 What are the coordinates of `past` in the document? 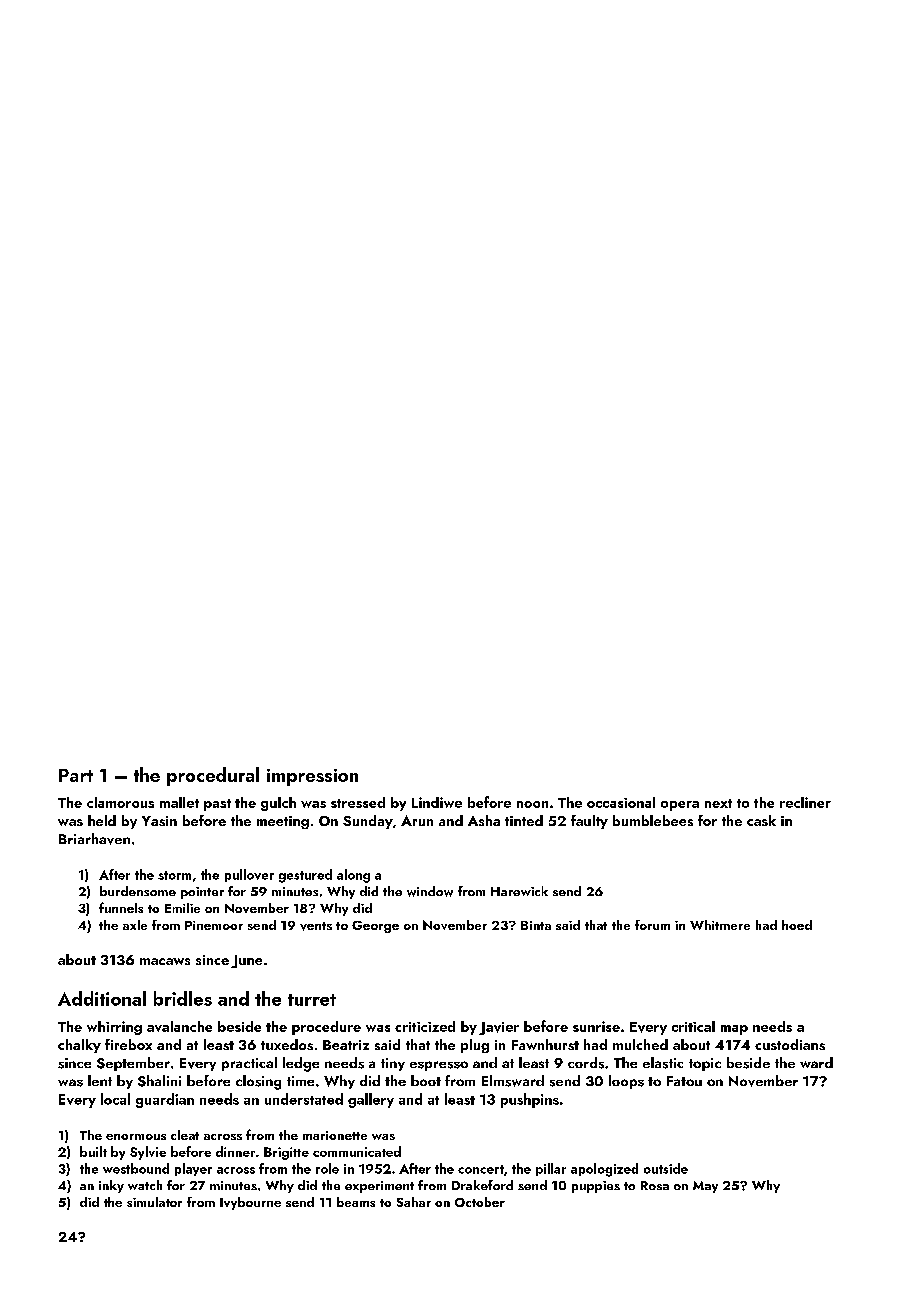 It's located at (217, 805).
